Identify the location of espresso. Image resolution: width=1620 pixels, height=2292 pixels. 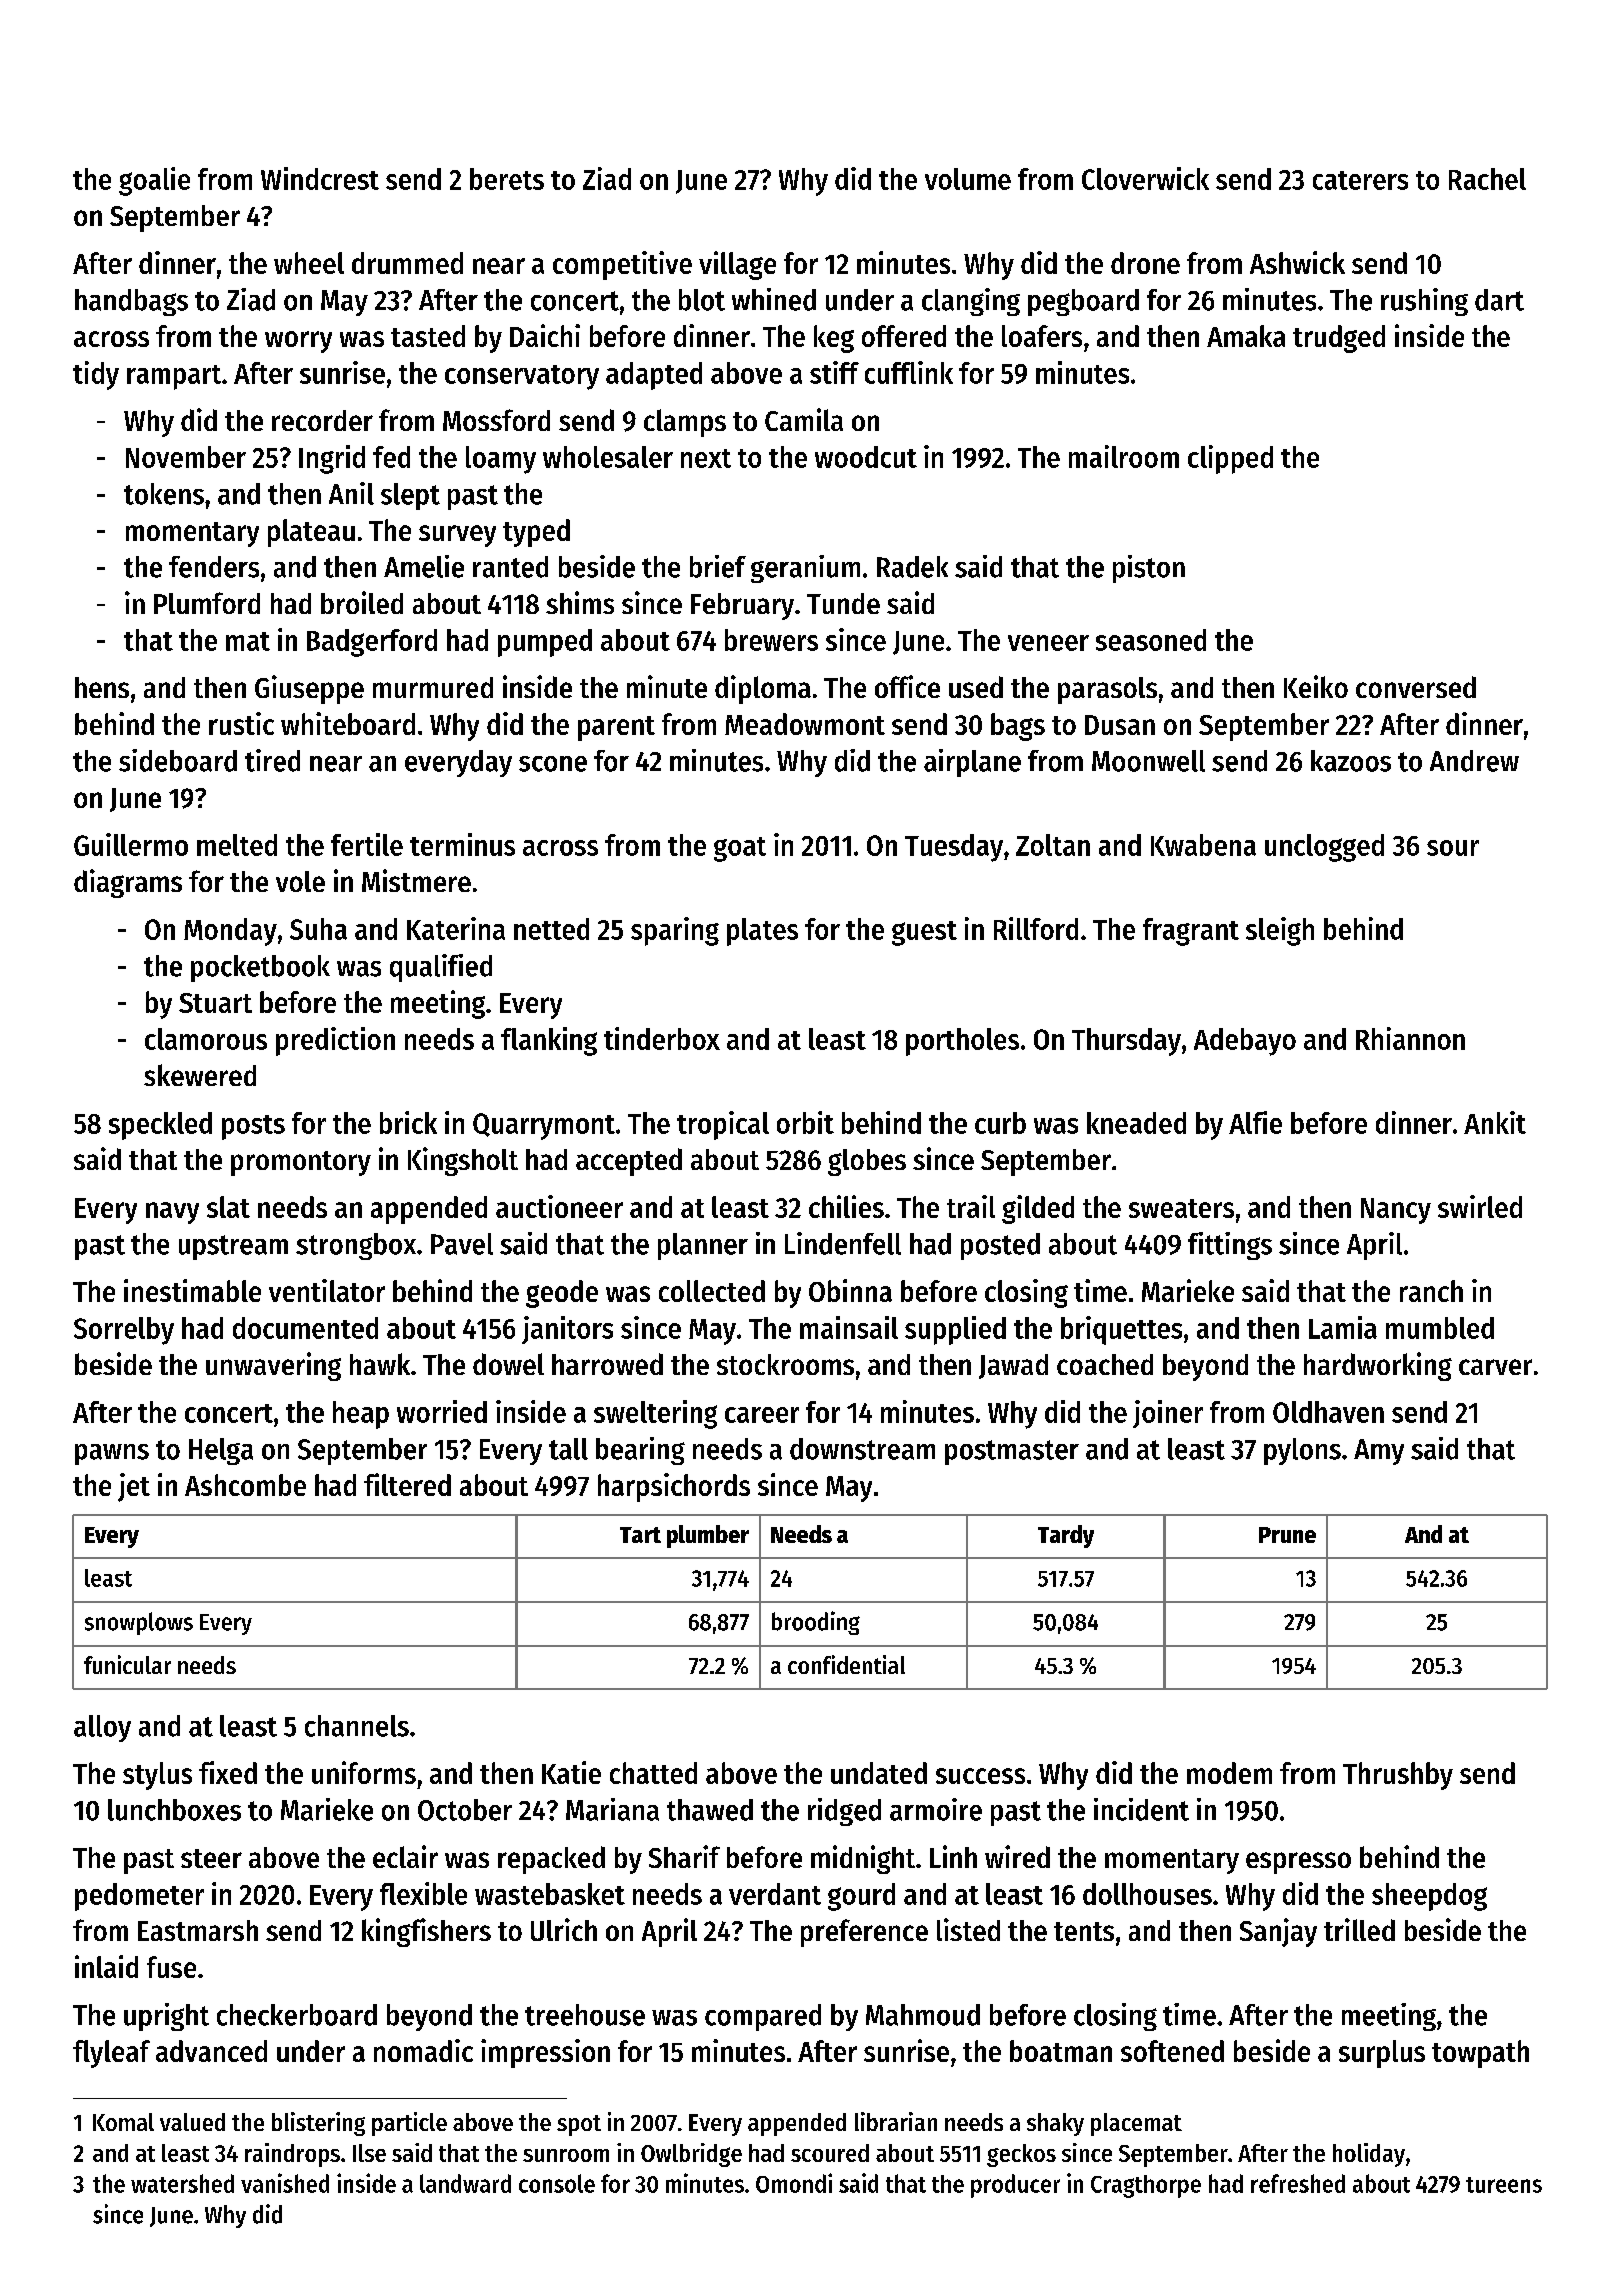
(1298, 1863).
